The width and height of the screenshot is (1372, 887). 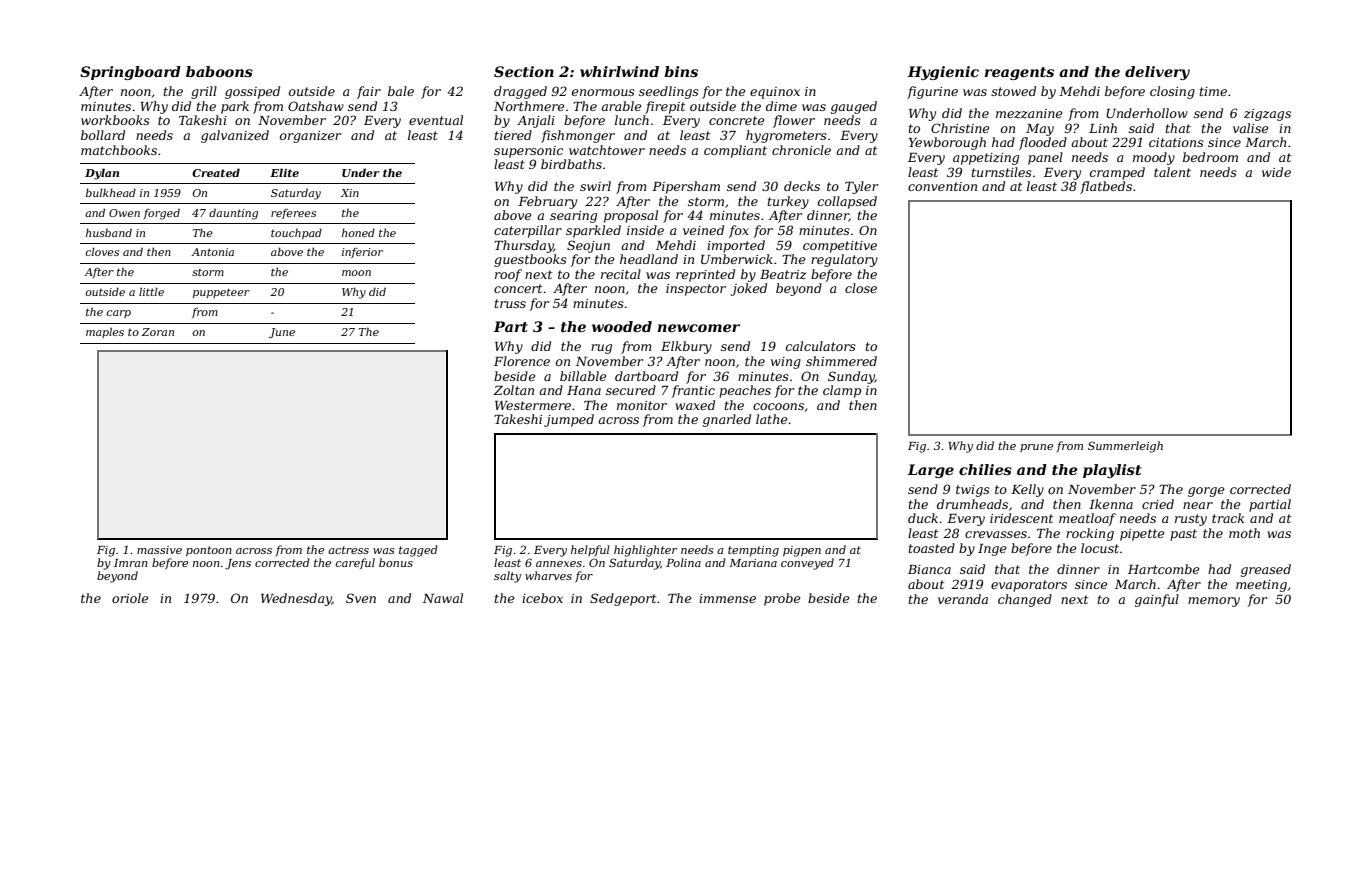 I want to click on jumped, so click(x=569, y=420).
